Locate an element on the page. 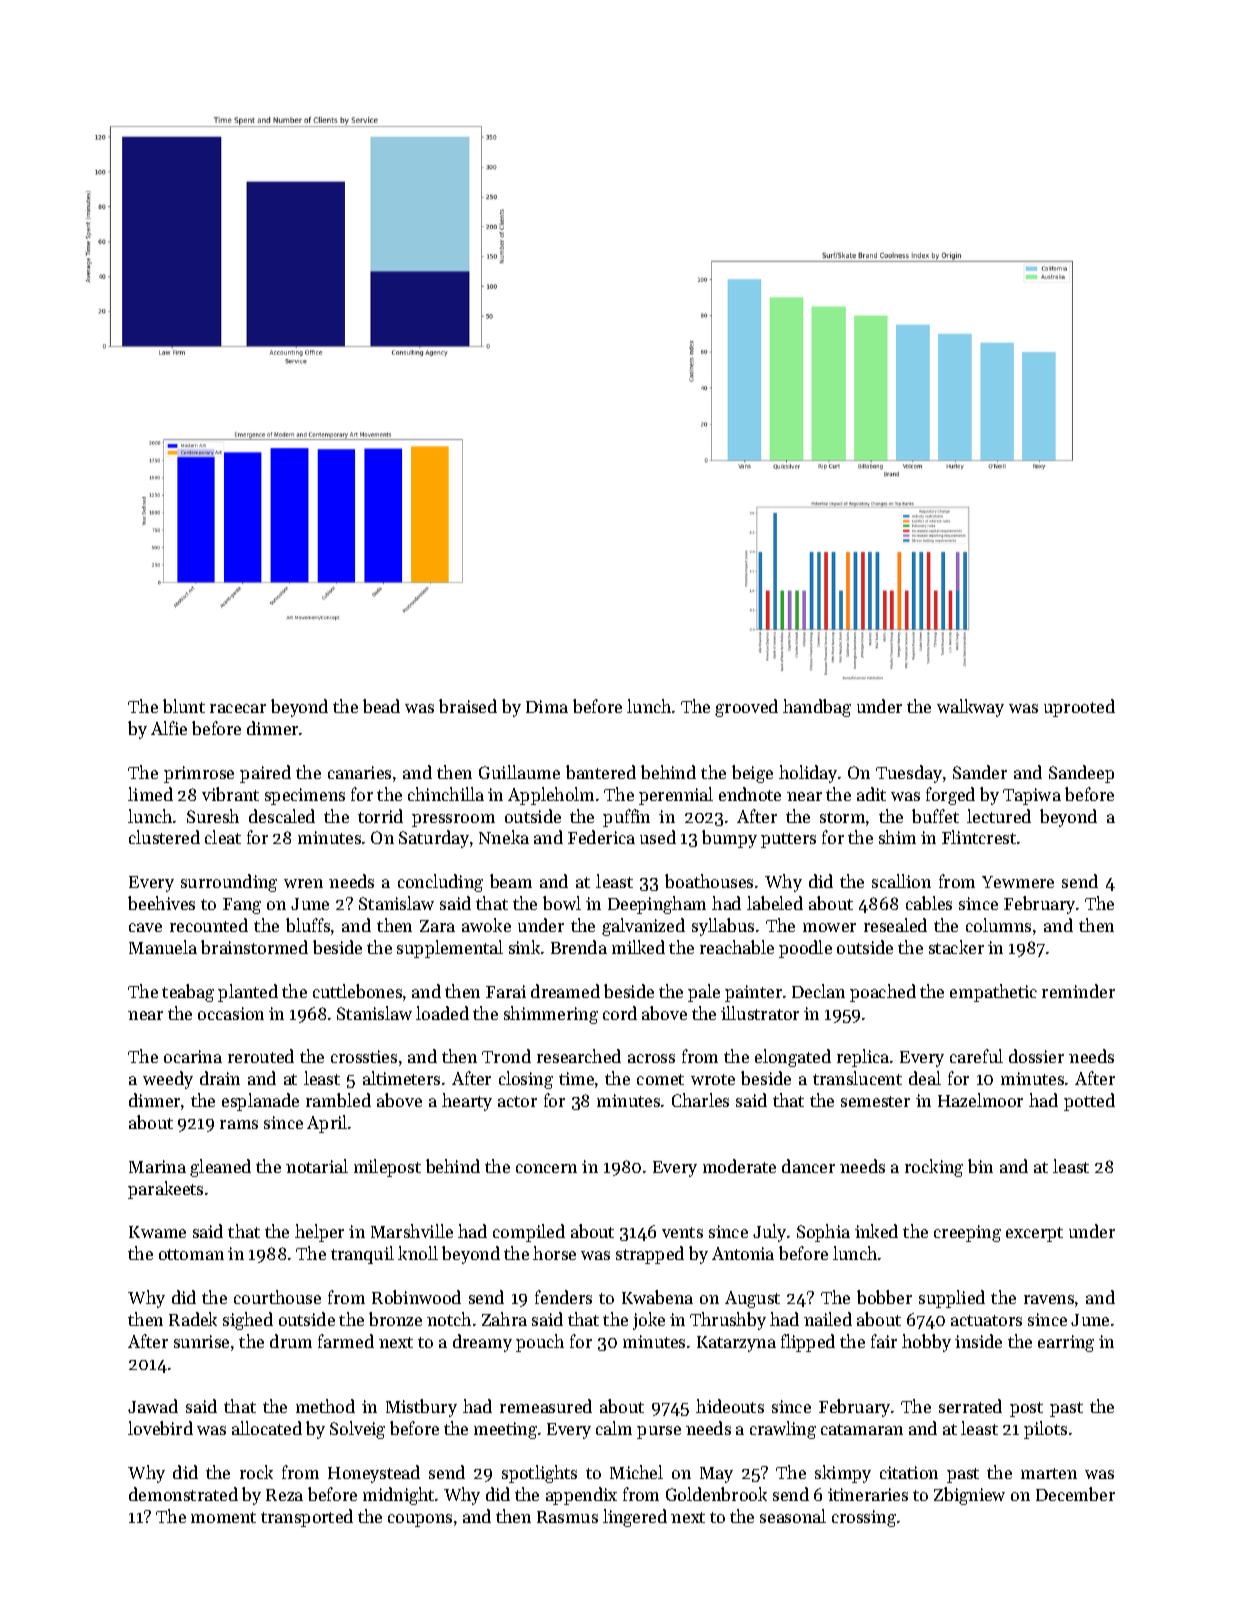 This image has width=1244, height=1610. grooved is located at coordinates (746, 708).
